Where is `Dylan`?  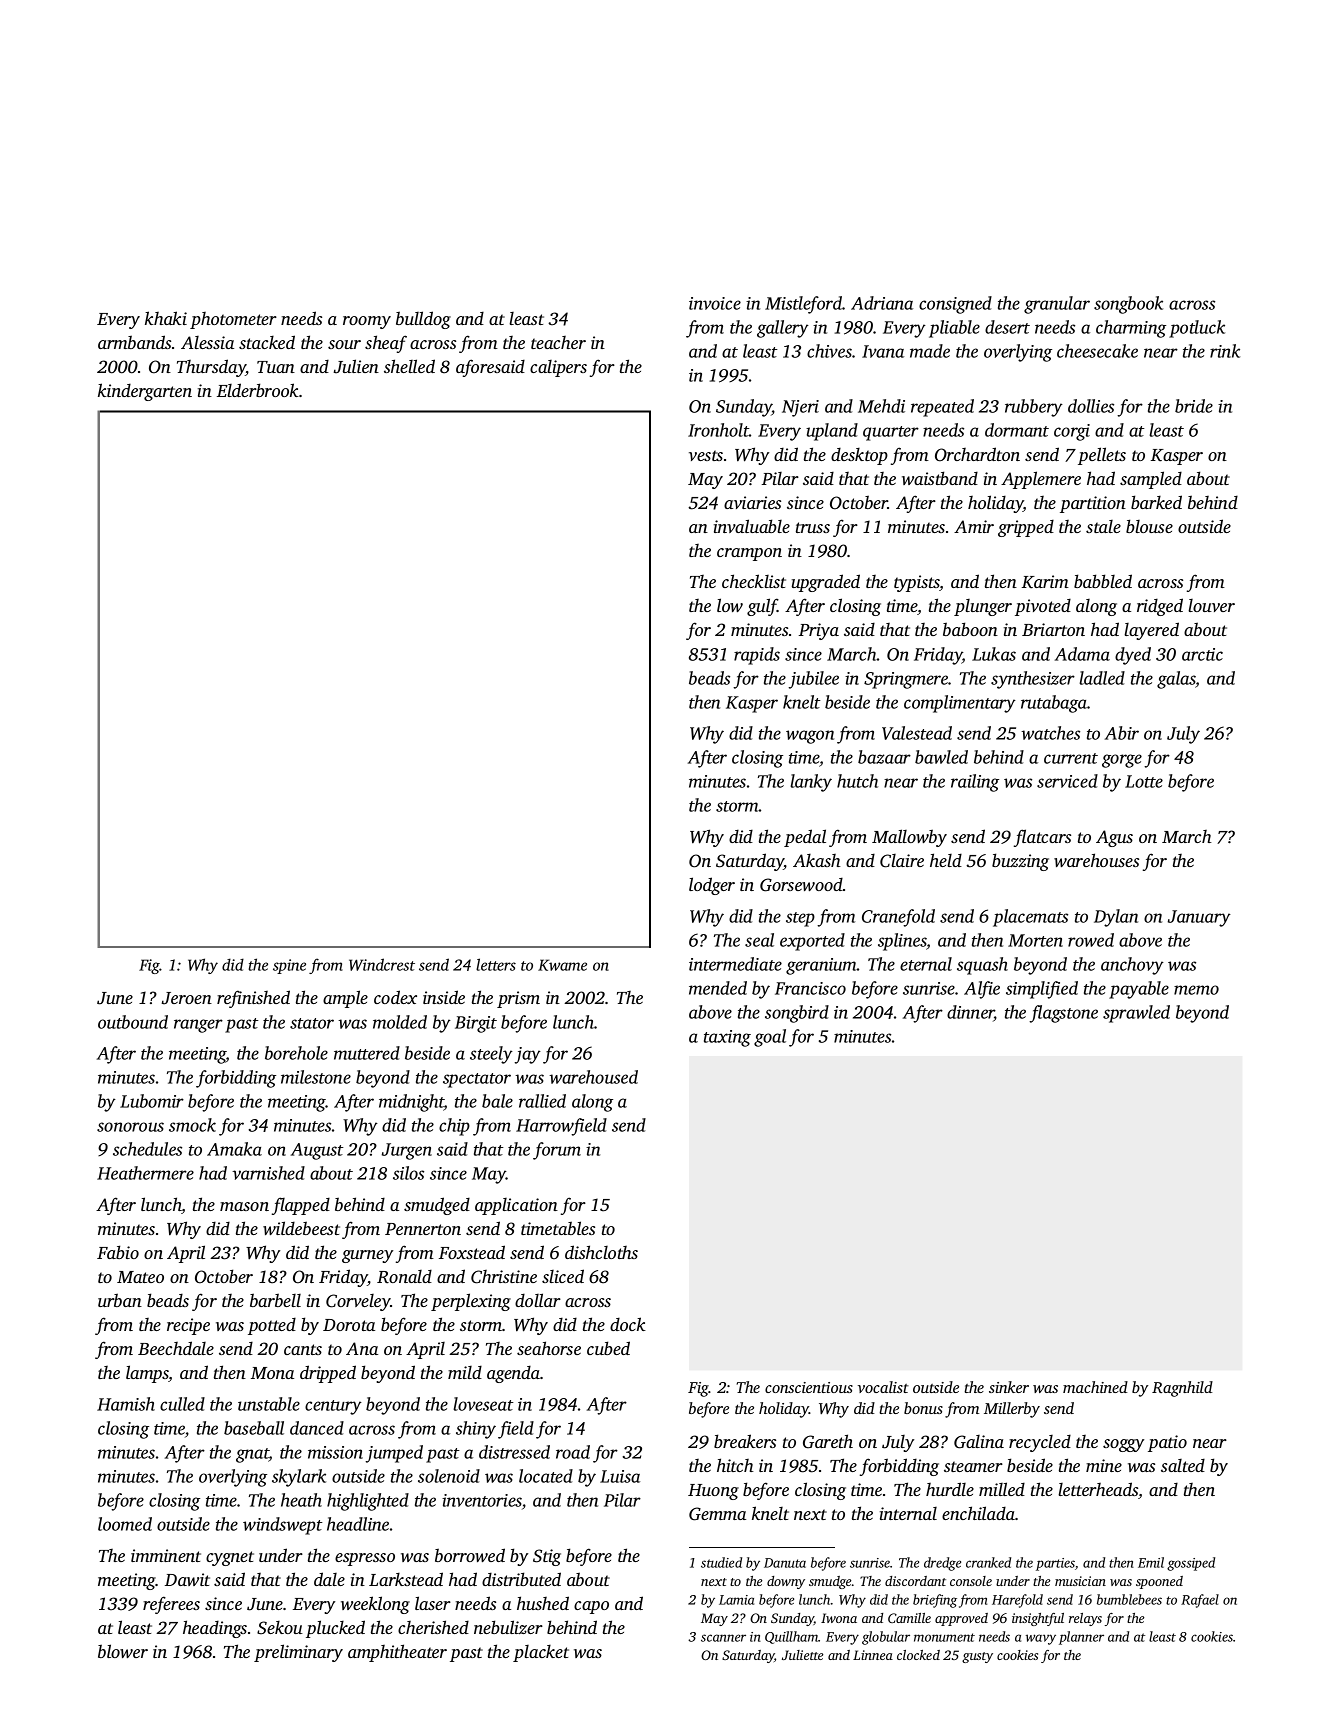 Dylan is located at coordinates (1116, 918).
